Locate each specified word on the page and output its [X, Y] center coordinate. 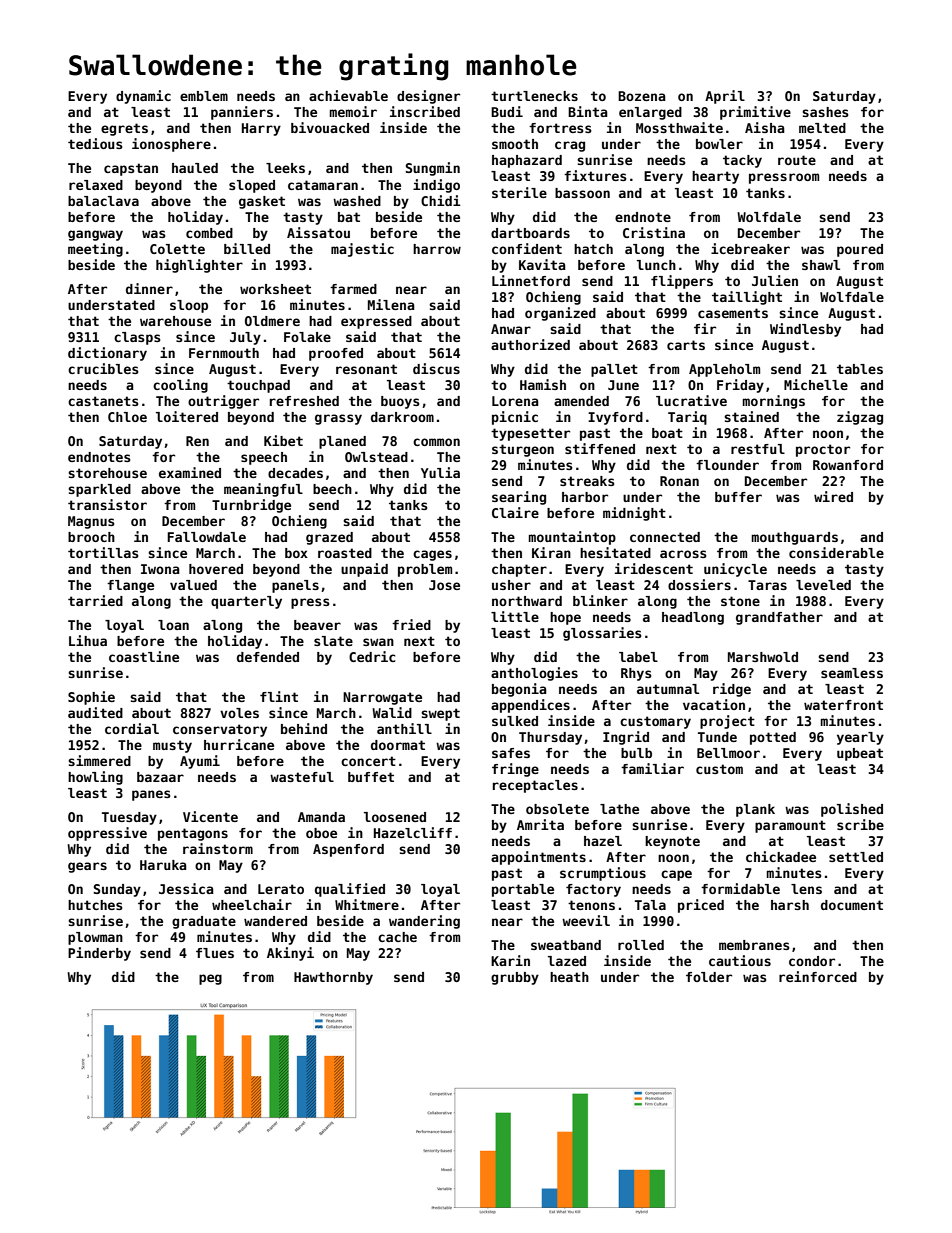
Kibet [283, 440]
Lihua [88, 640]
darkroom [402, 417]
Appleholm [724, 370]
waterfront [843, 705]
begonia [519, 690]
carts [686, 345]
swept [440, 714]
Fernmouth [224, 353]
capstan [131, 169]
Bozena [642, 96]
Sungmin [433, 169]
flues [215, 953]
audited [95, 712]
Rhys [636, 674]
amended [581, 401]
